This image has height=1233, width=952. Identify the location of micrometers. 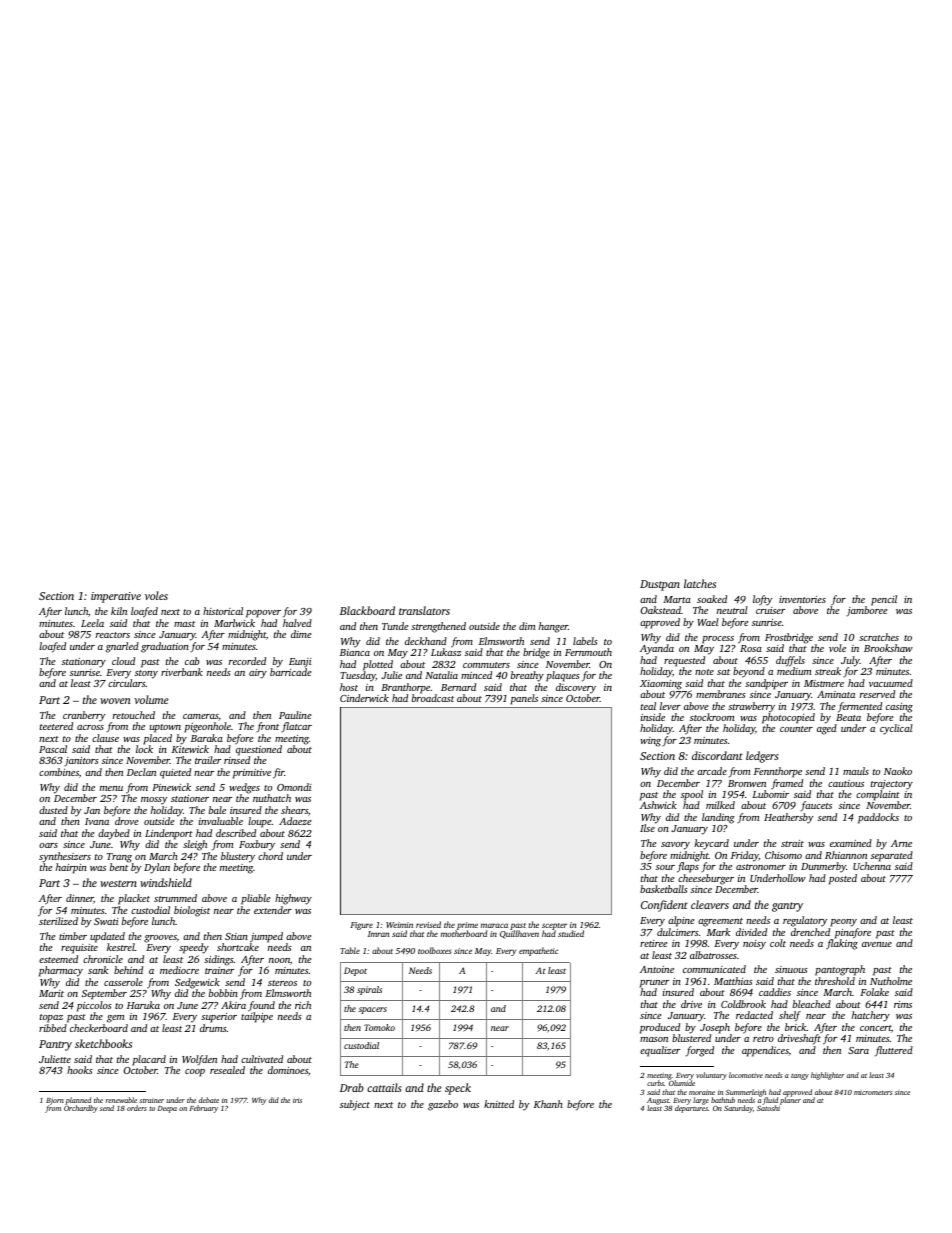
(873, 1092).
